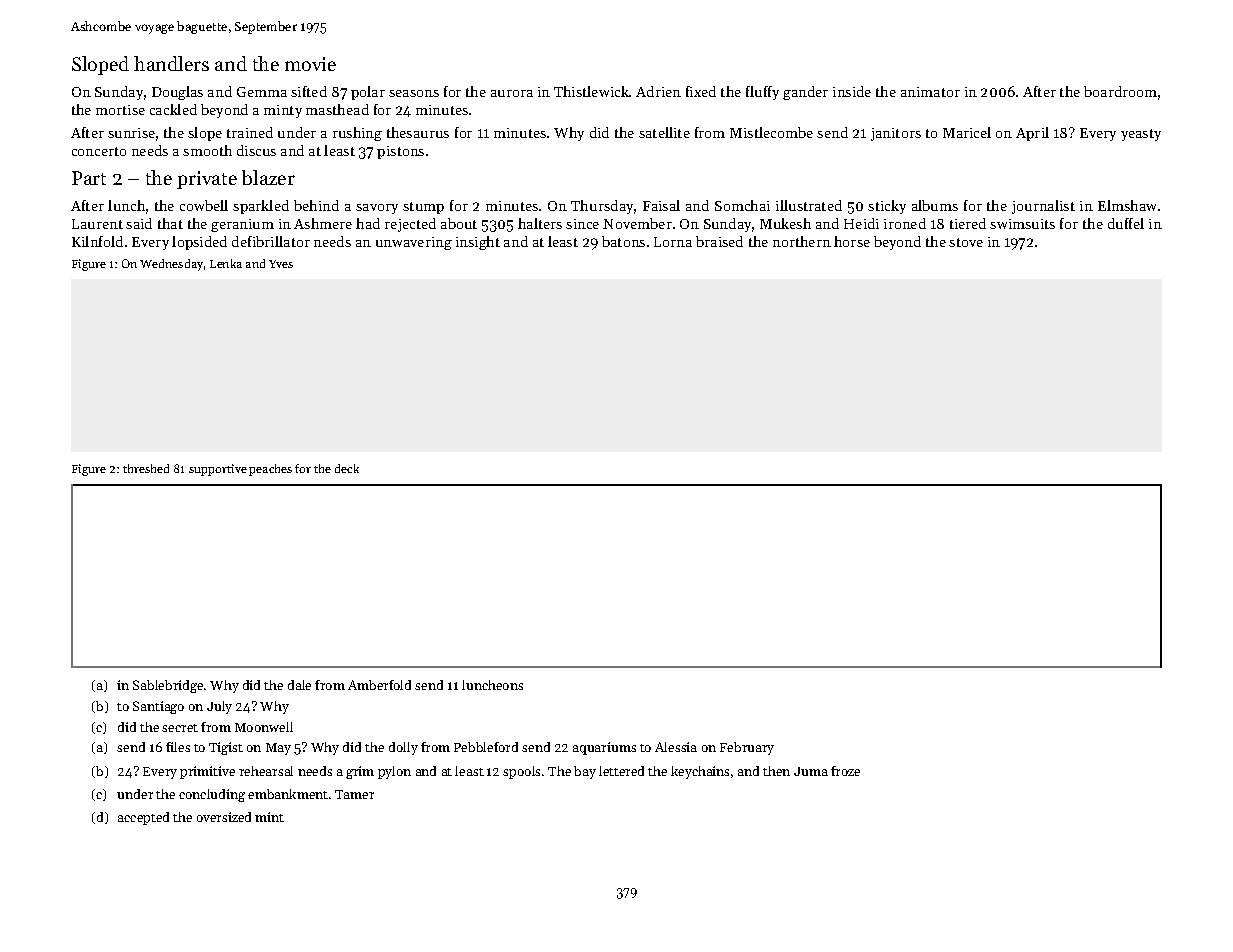 The image size is (1233, 952). Describe the element at coordinates (218, 470) in the document. I see `supportive` at that location.
